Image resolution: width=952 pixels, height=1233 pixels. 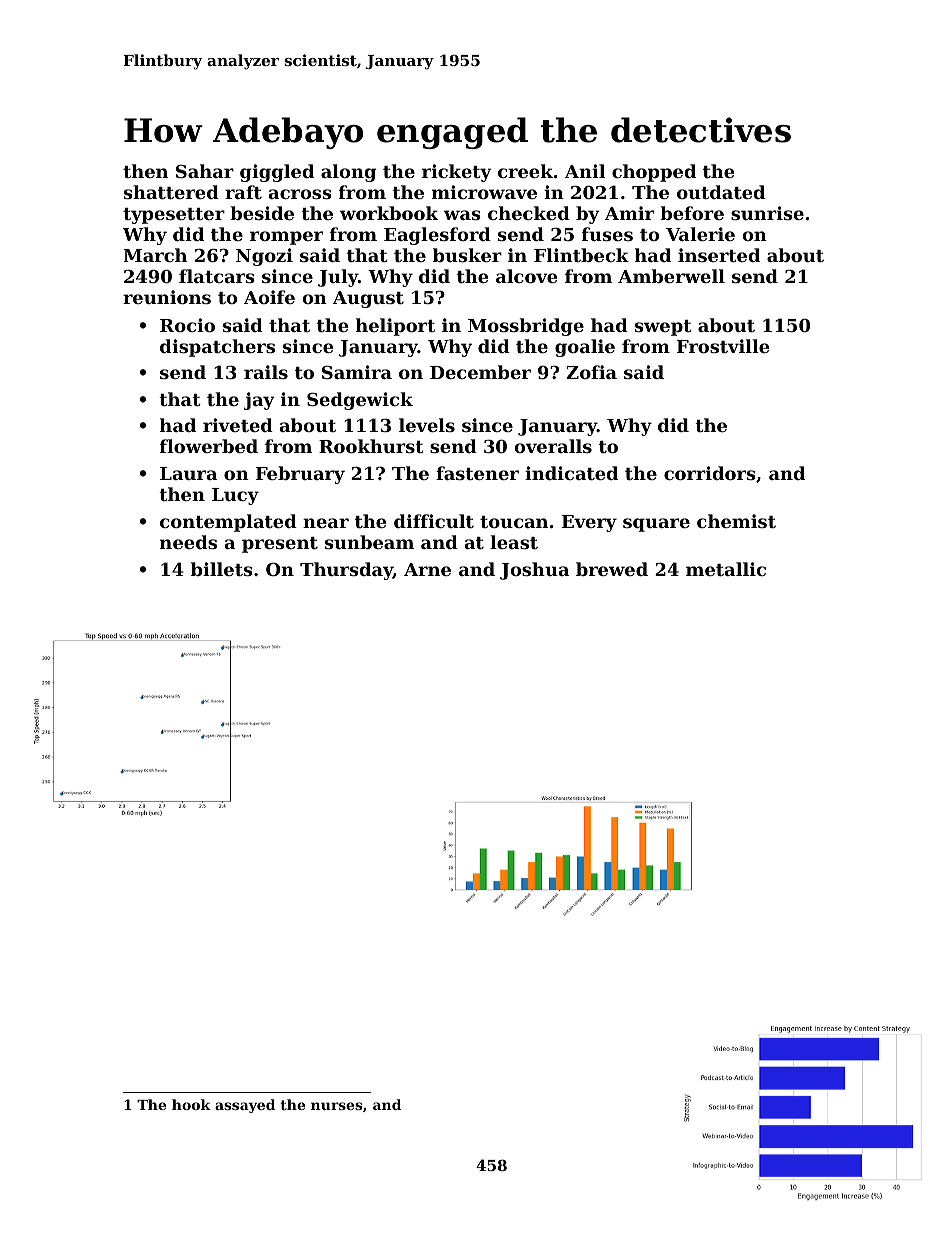 What do you see at coordinates (245, 1106) in the screenshot?
I see `assayed` at bounding box center [245, 1106].
